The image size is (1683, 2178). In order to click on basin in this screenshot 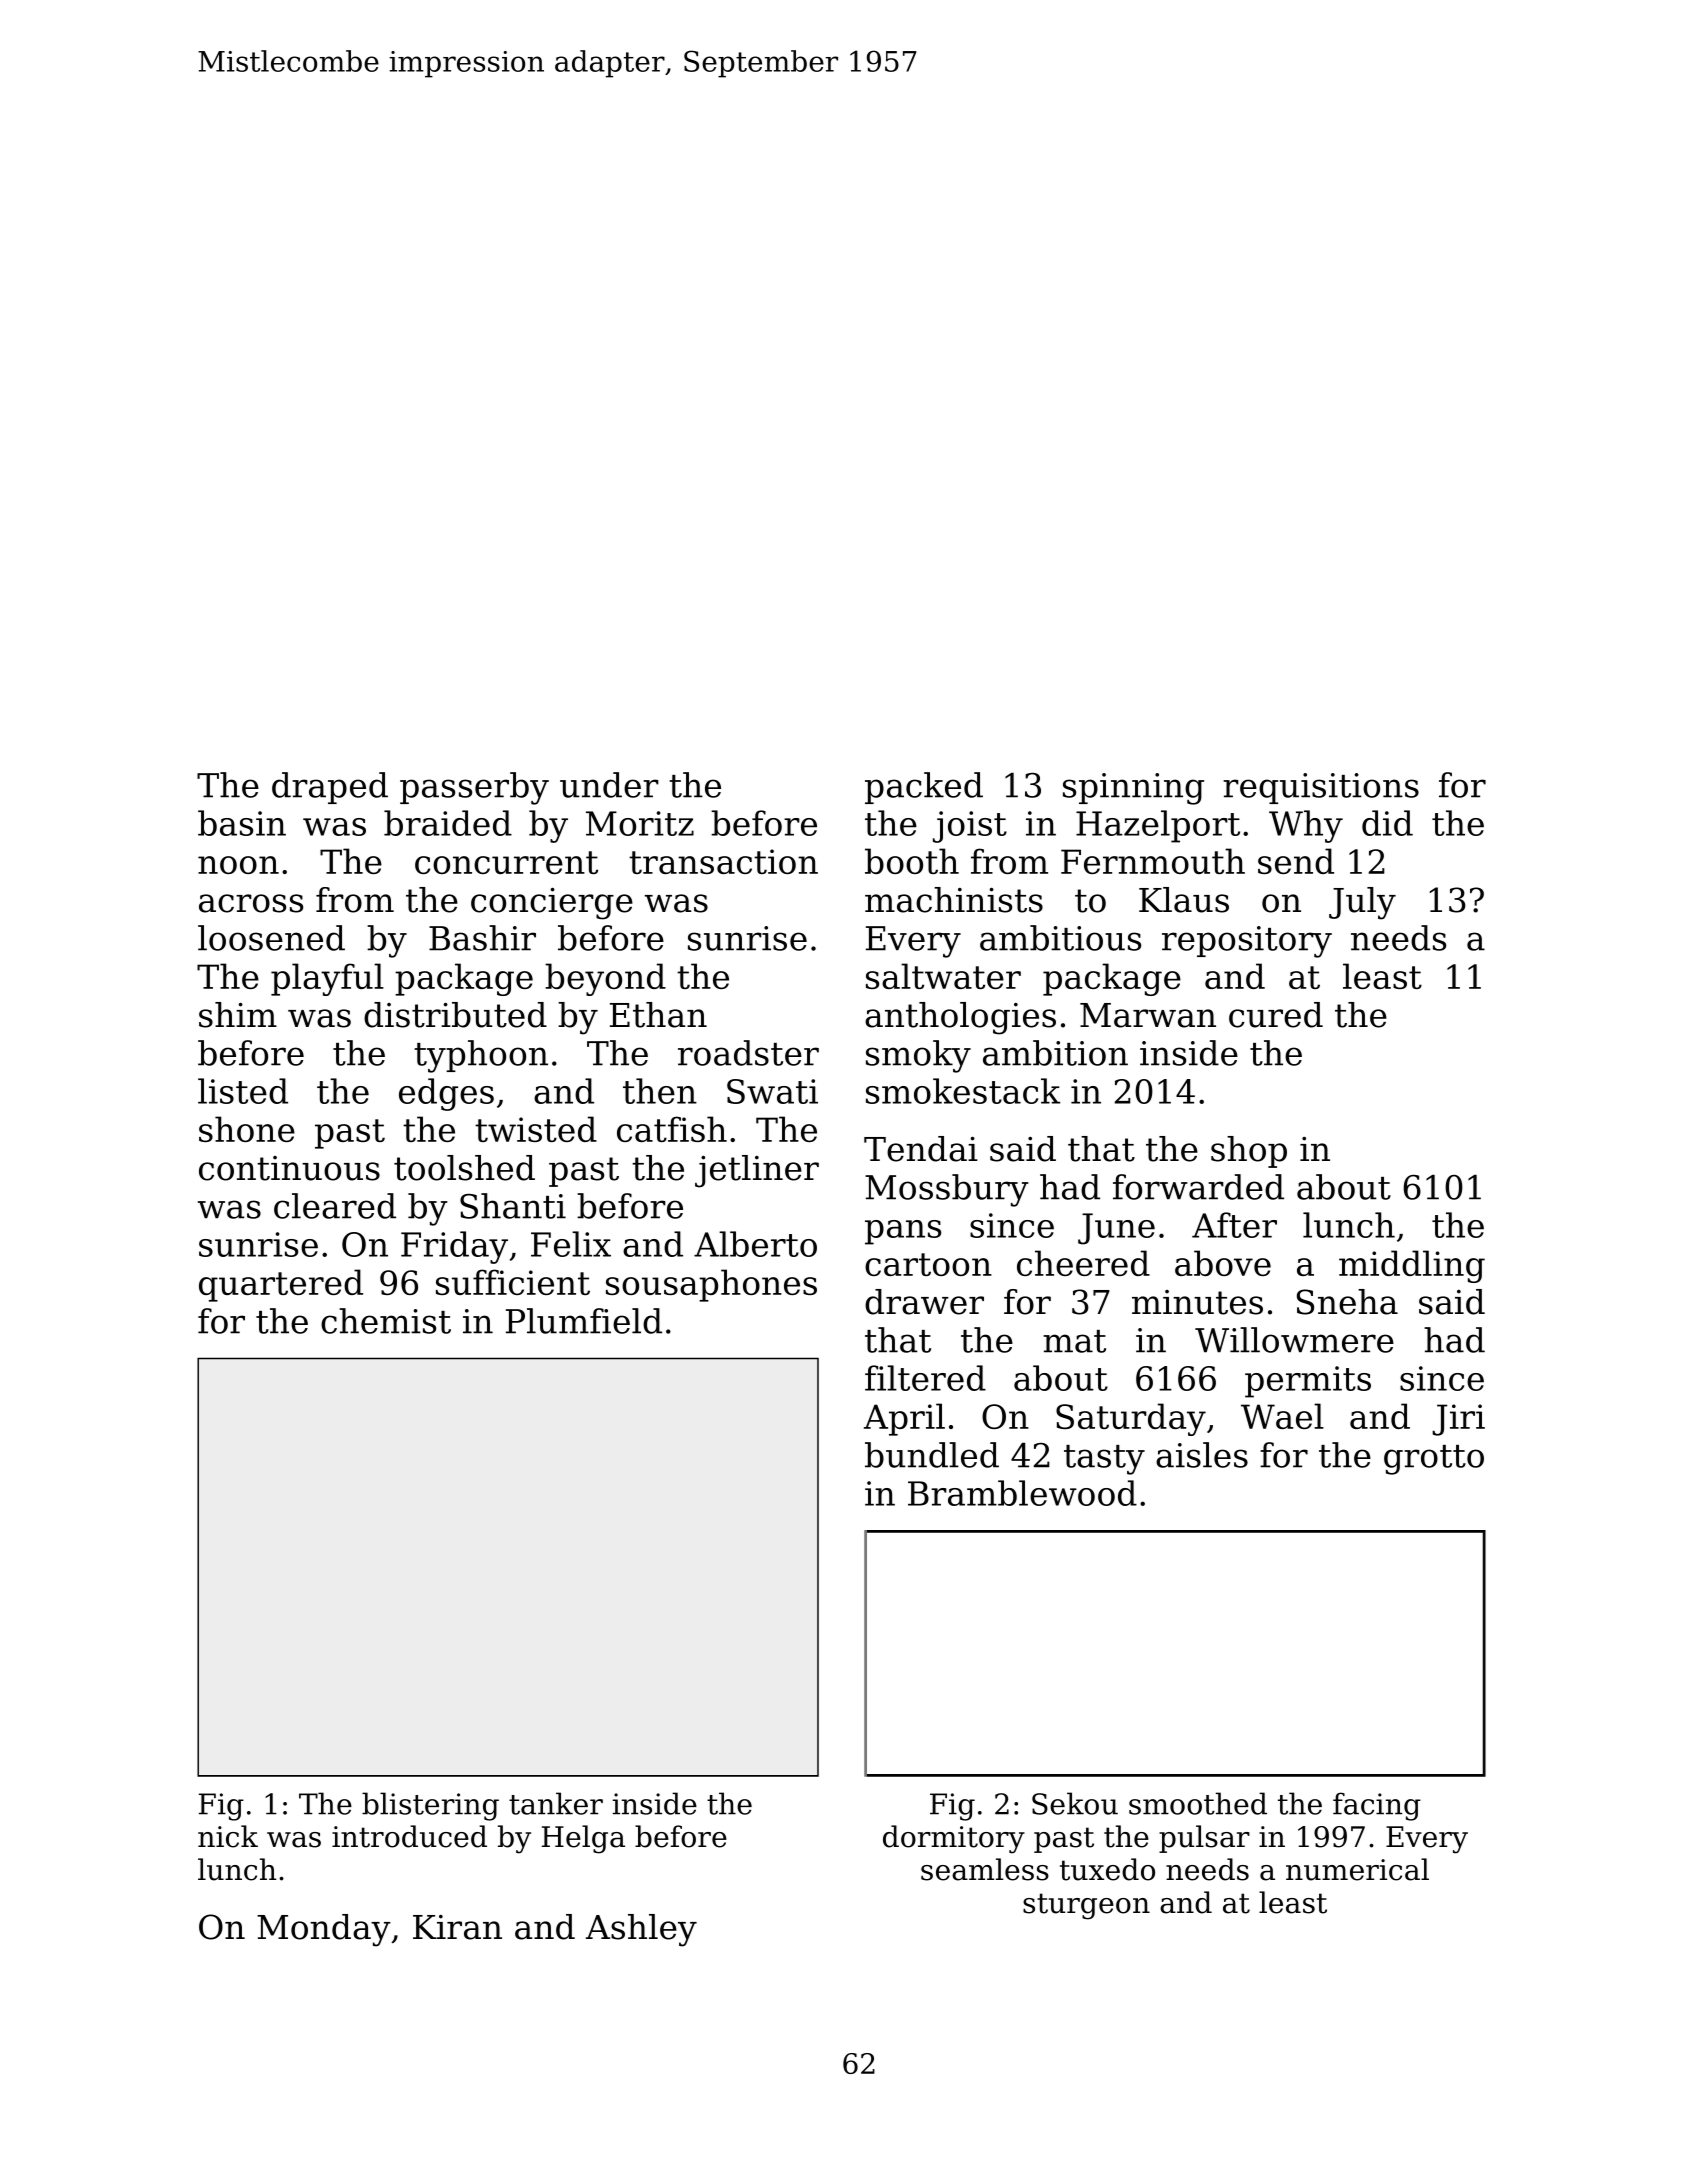, I will do `click(242, 823)`.
